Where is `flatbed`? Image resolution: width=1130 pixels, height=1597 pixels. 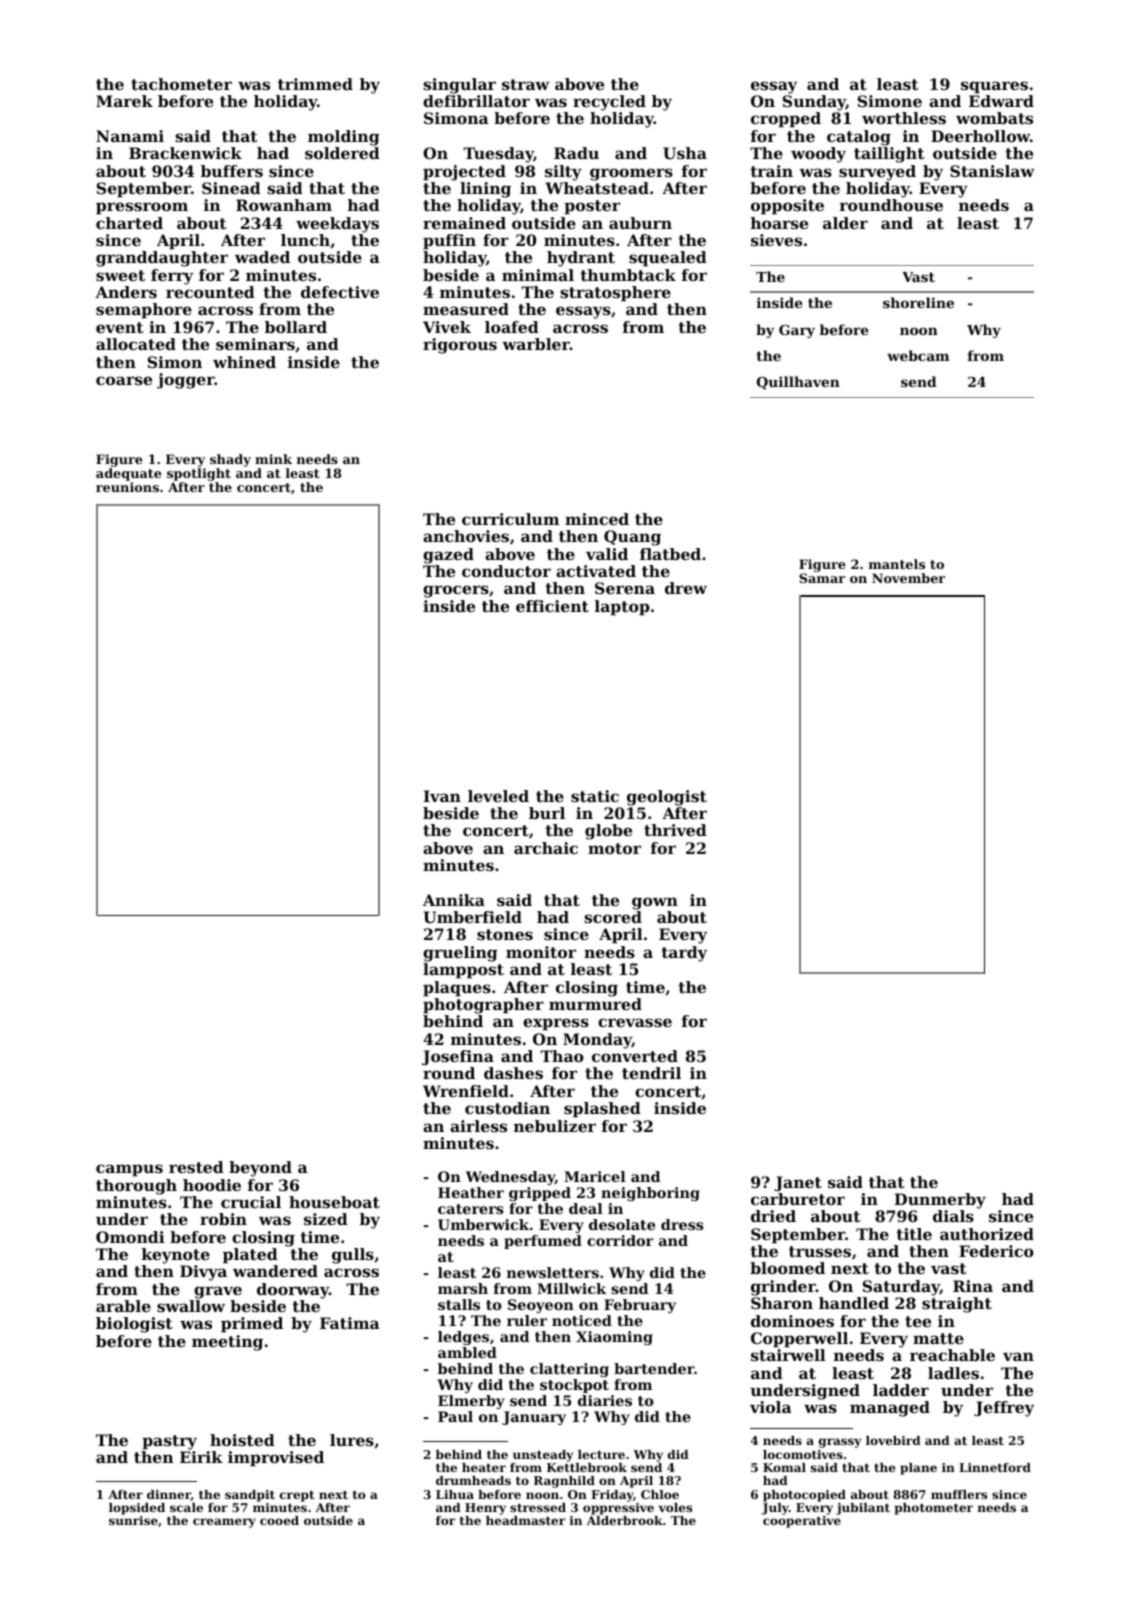
flatbed is located at coordinates (670, 554).
